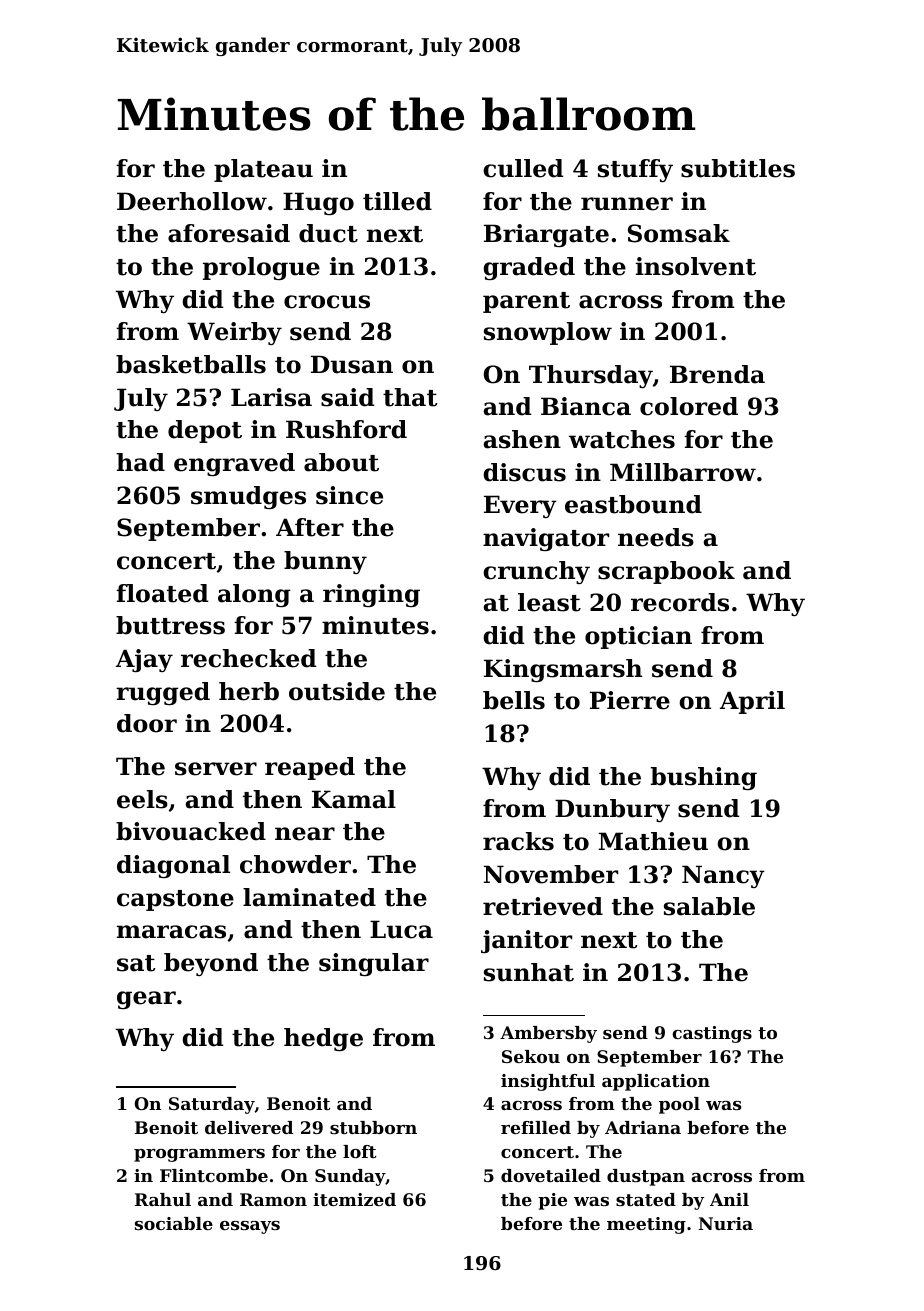 The height and width of the screenshot is (1311, 924). Describe the element at coordinates (752, 702) in the screenshot. I see `April` at that location.
